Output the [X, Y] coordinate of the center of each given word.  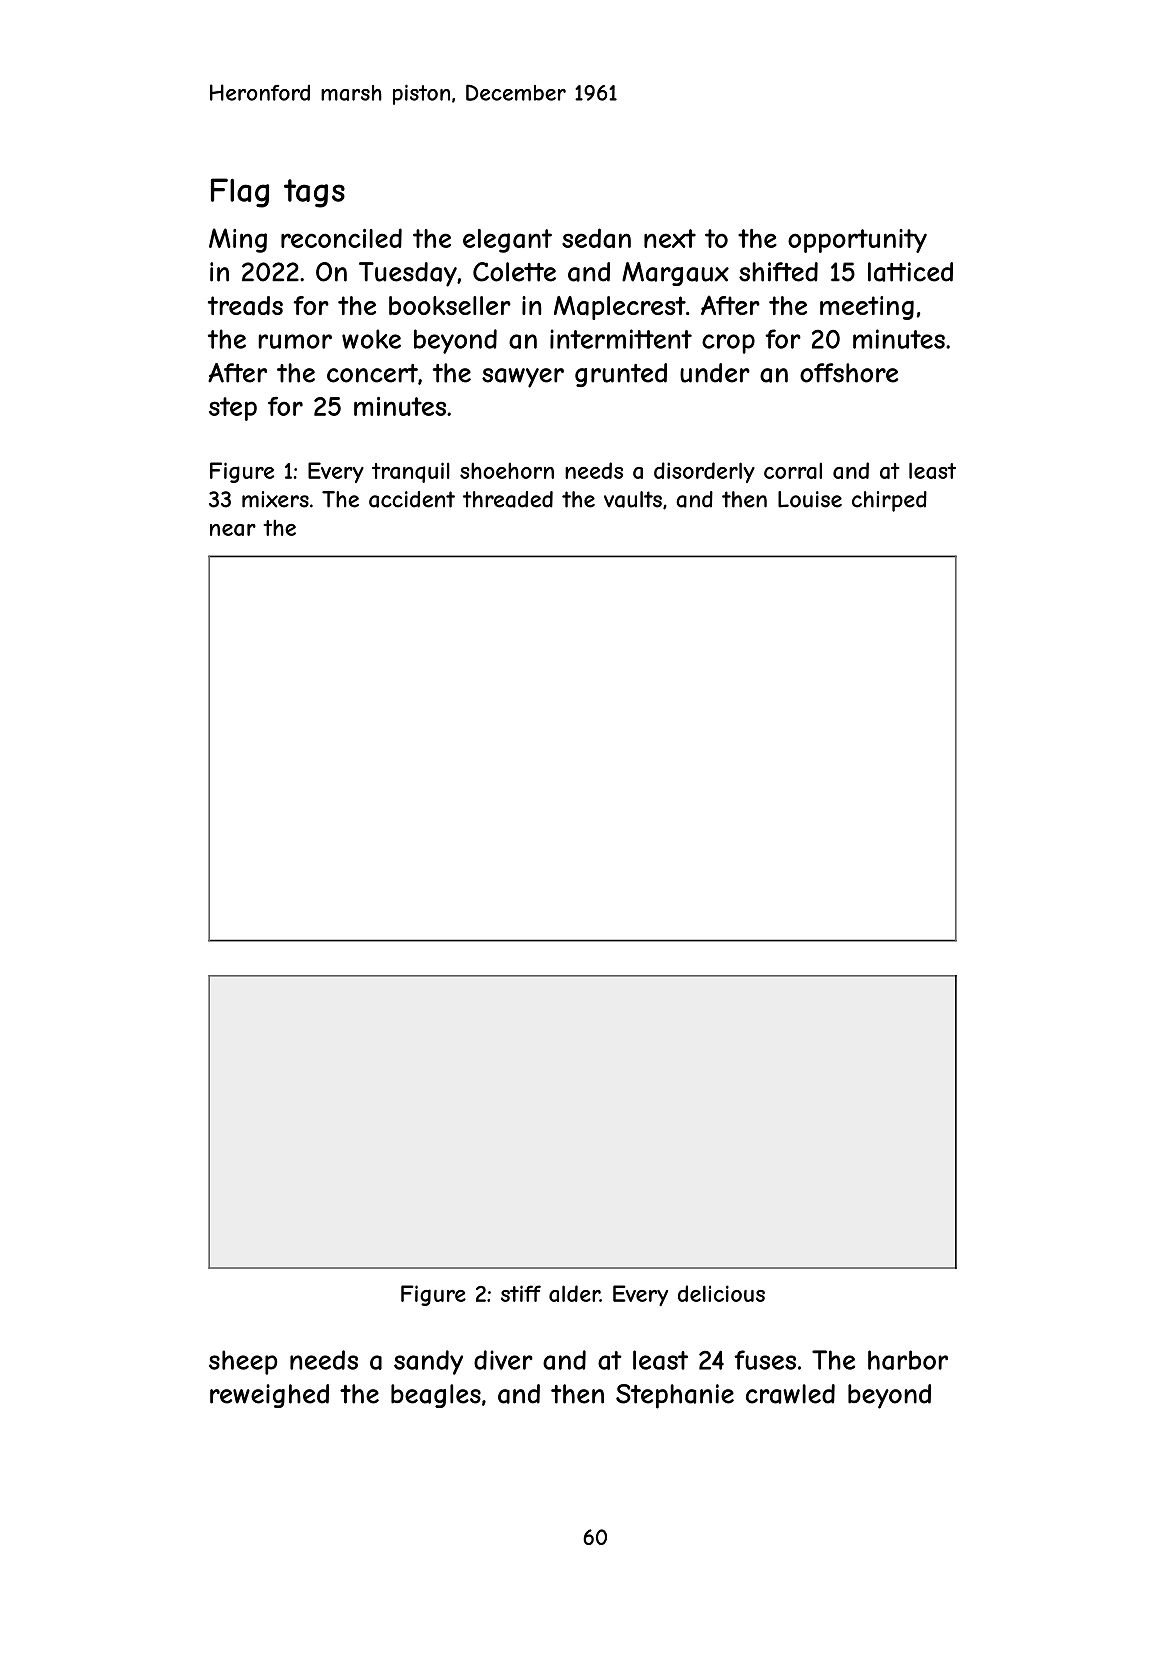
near [233, 530]
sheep [243, 1362]
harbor [908, 1360]
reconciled [341, 238]
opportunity [857, 241]
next [670, 238]
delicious [721, 1293]
